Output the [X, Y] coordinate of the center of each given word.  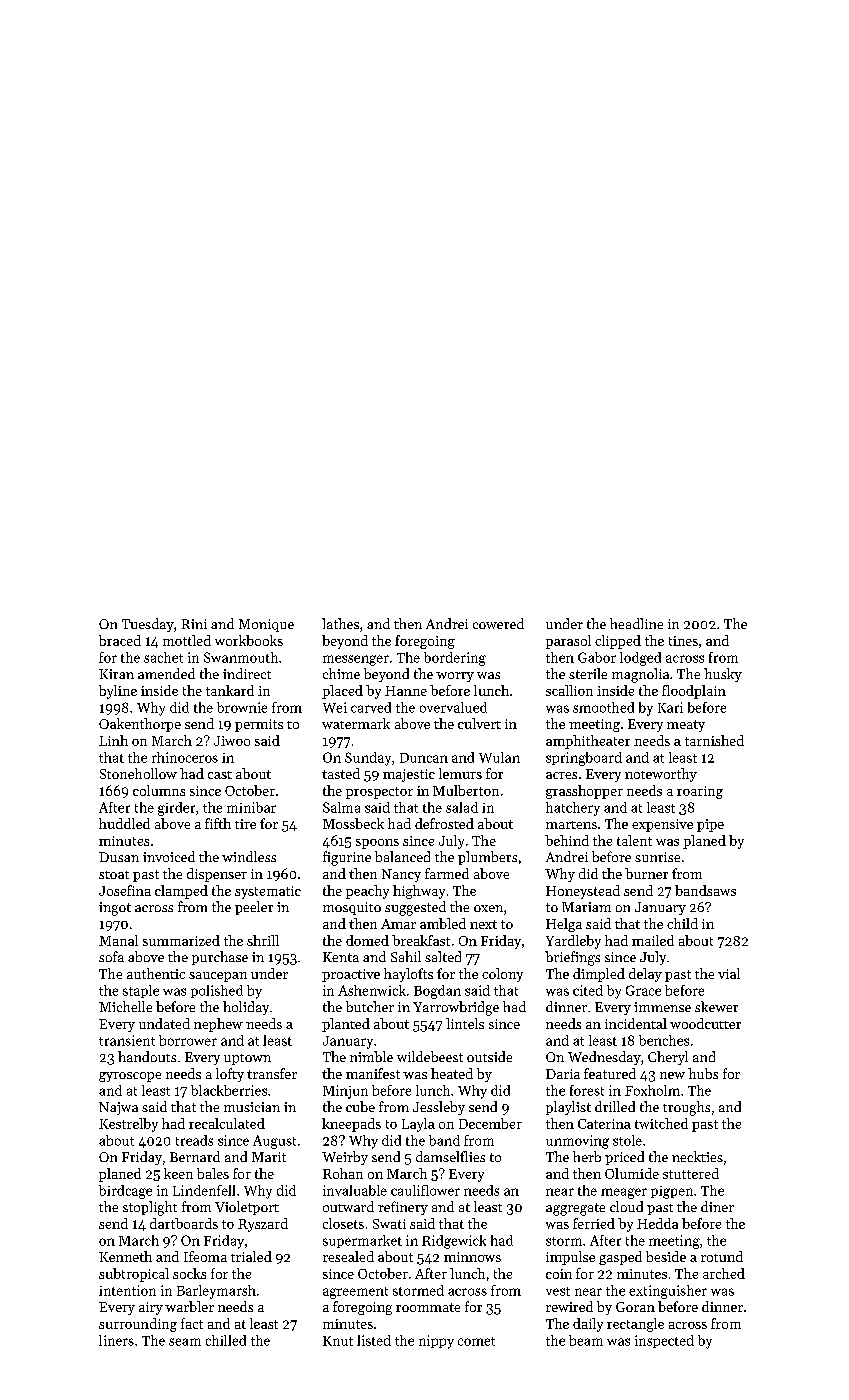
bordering [455, 659]
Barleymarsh [216, 1292]
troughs [686, 1108]
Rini [194, 624]
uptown [247, 1059]
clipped [618, 642]
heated [452, 1073]
